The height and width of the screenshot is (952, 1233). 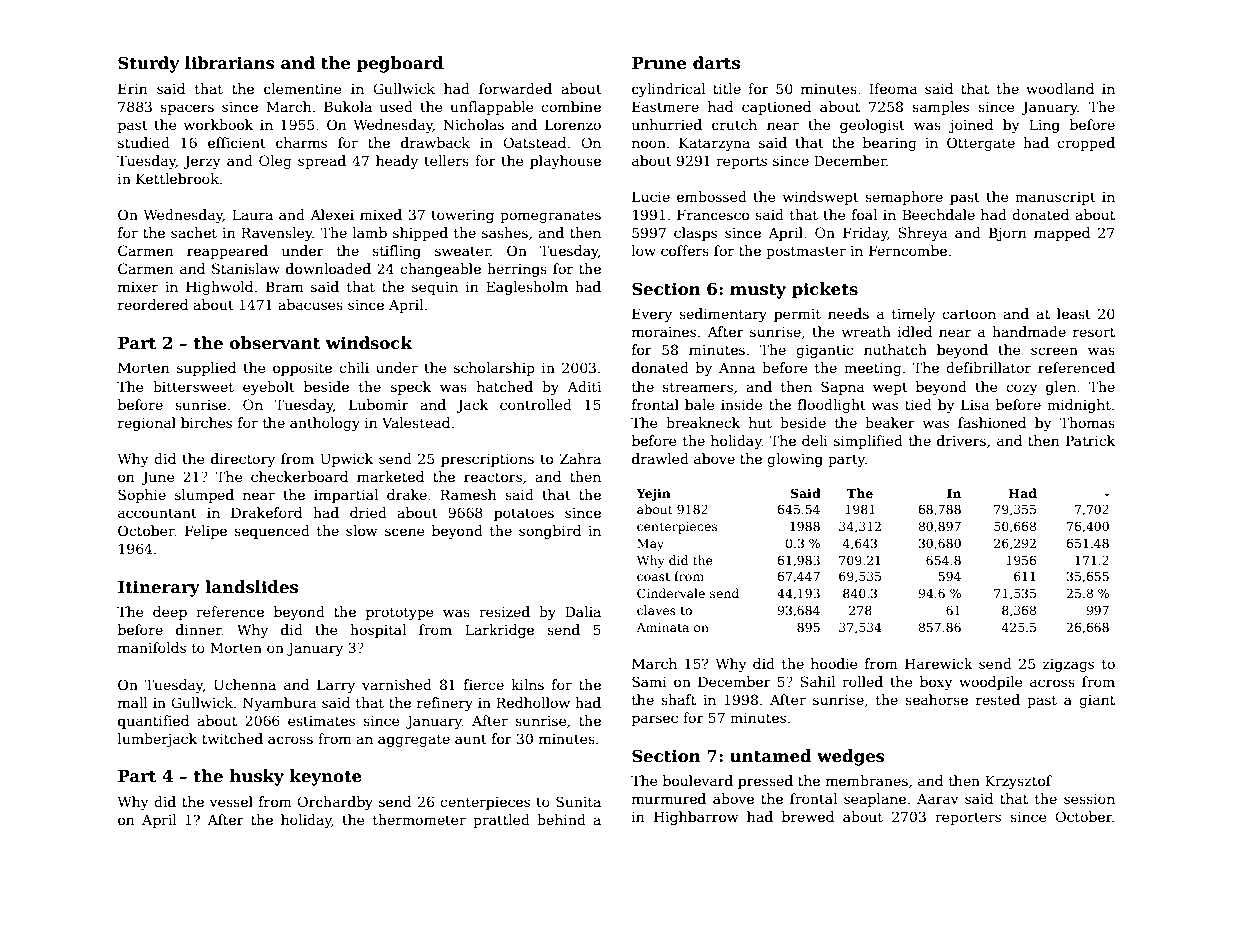 I want to click on streamers, so click(x=697, y=387).
